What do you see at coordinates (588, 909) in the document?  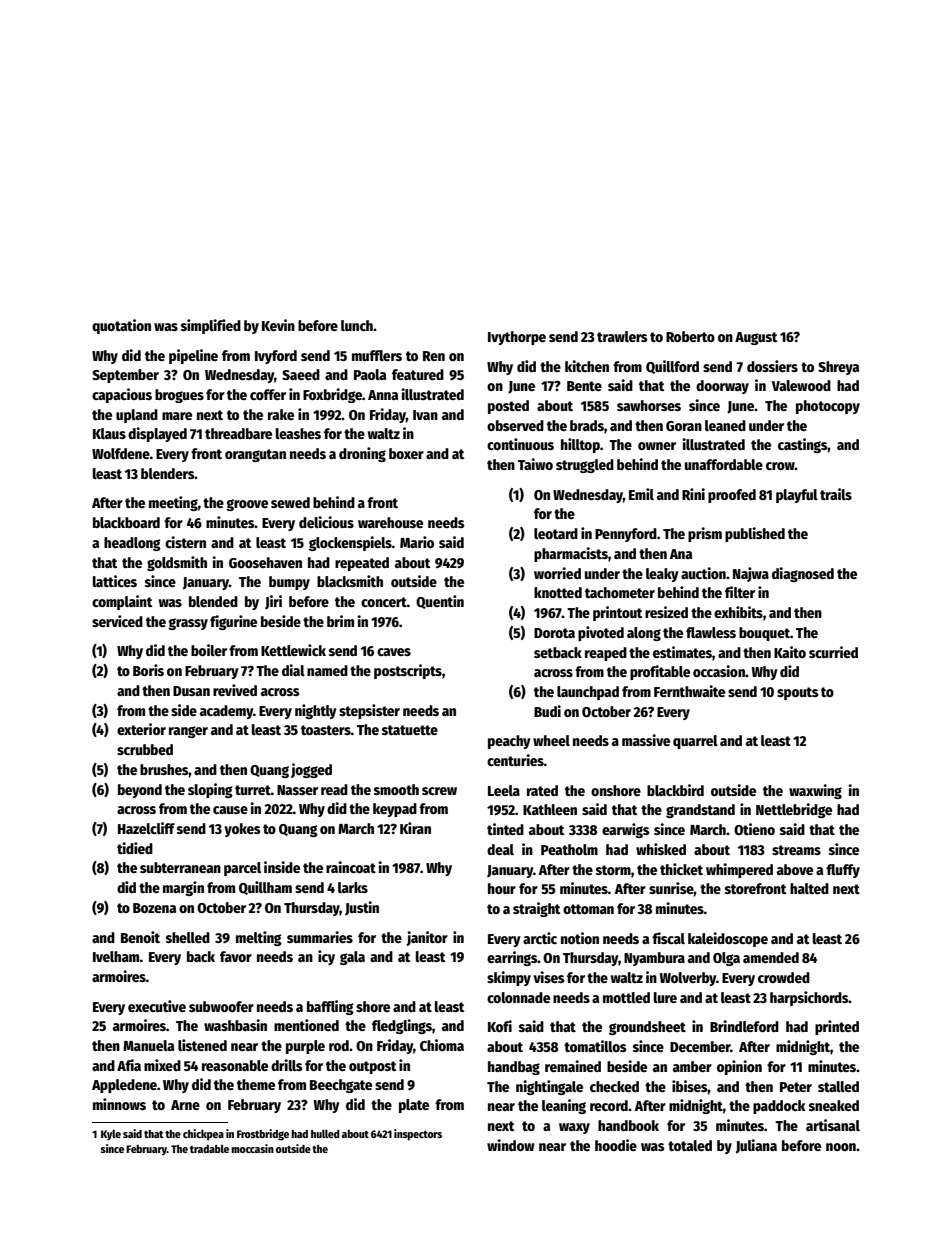 I see `ottoman` at bounding box center [588, 909].
